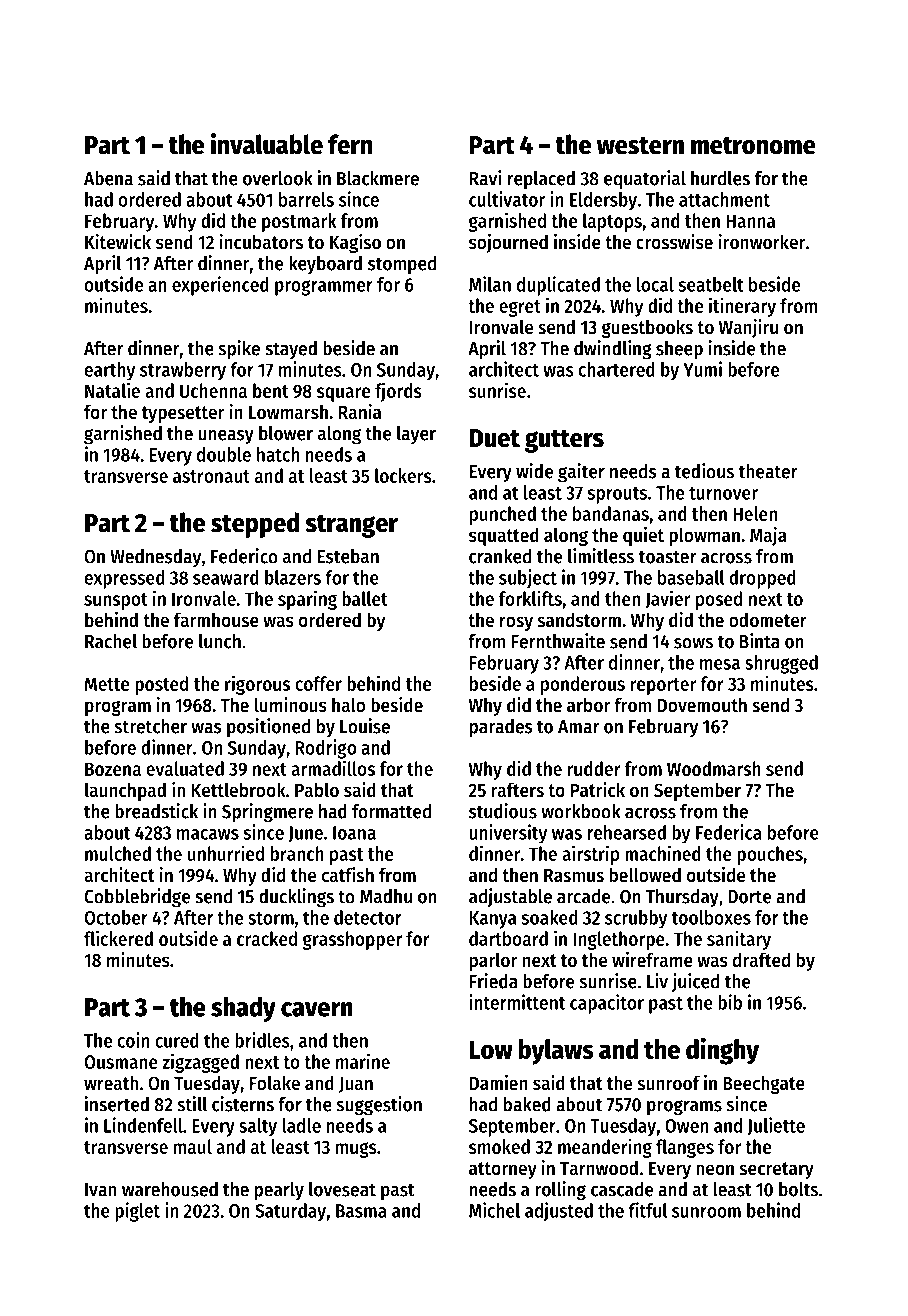 Image resolution: width=908 pixels, height=1316 pixels. Describe the element at coordinates (367, 917) in the screenshot. I see `detector` at that location.
